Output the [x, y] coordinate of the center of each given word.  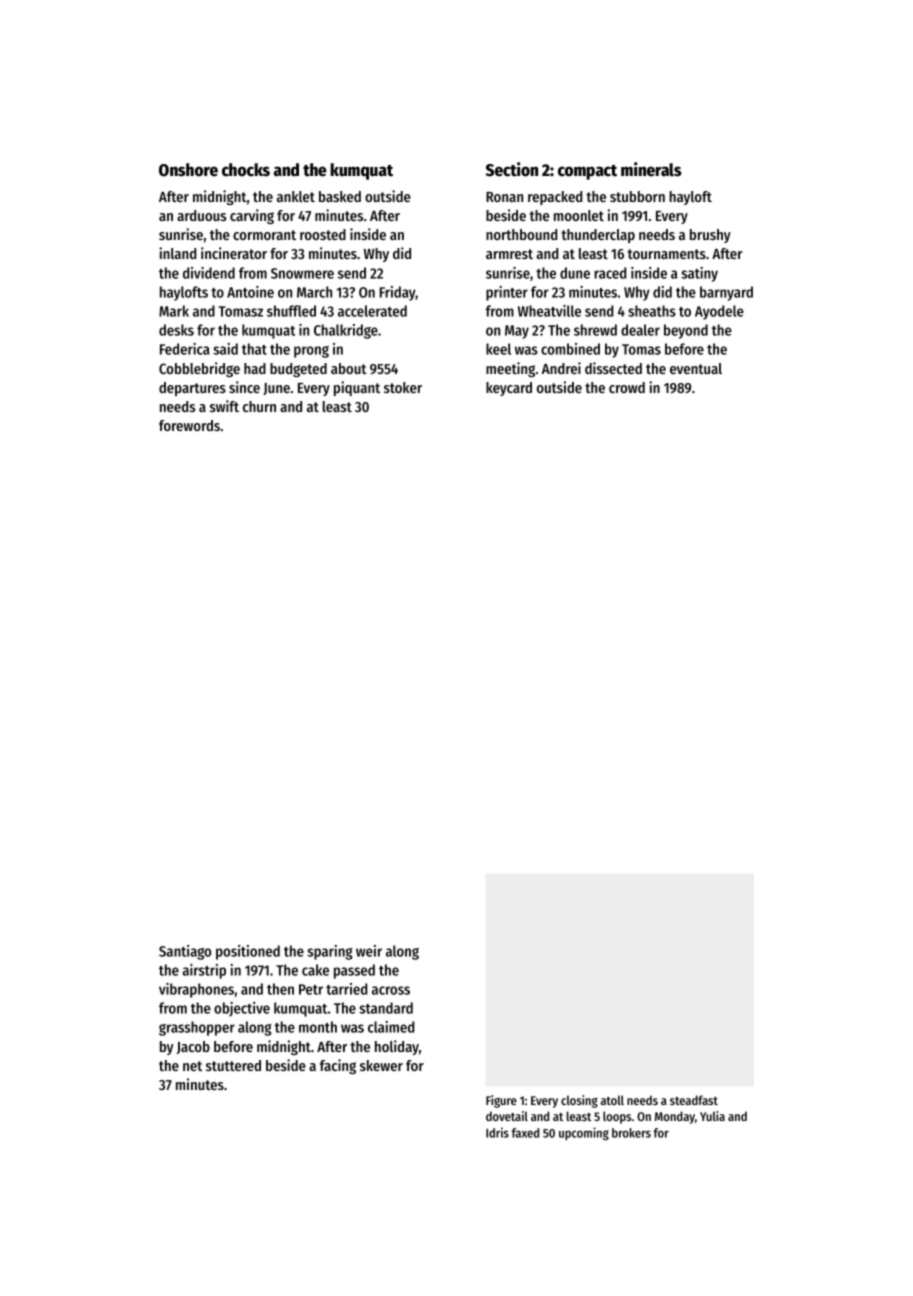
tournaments [667, 254]
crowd [627, 387]
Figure [501, 1101]
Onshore [188, 170]
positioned [248, 952]
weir [369, 951]
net [192, 1066]
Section [512, 169]
